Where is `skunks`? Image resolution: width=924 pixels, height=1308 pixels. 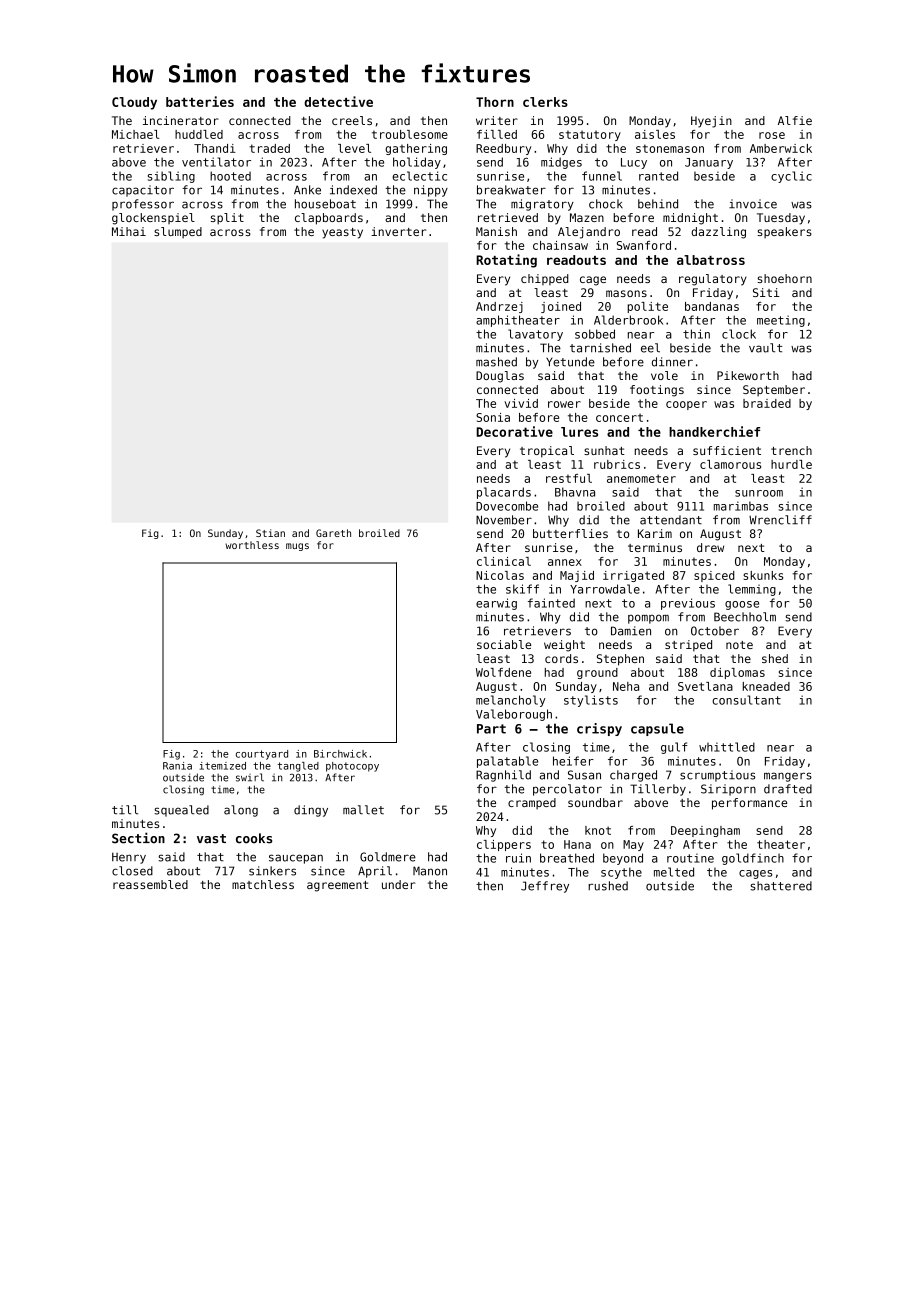 skunks is located at coordinates (763, 575).
